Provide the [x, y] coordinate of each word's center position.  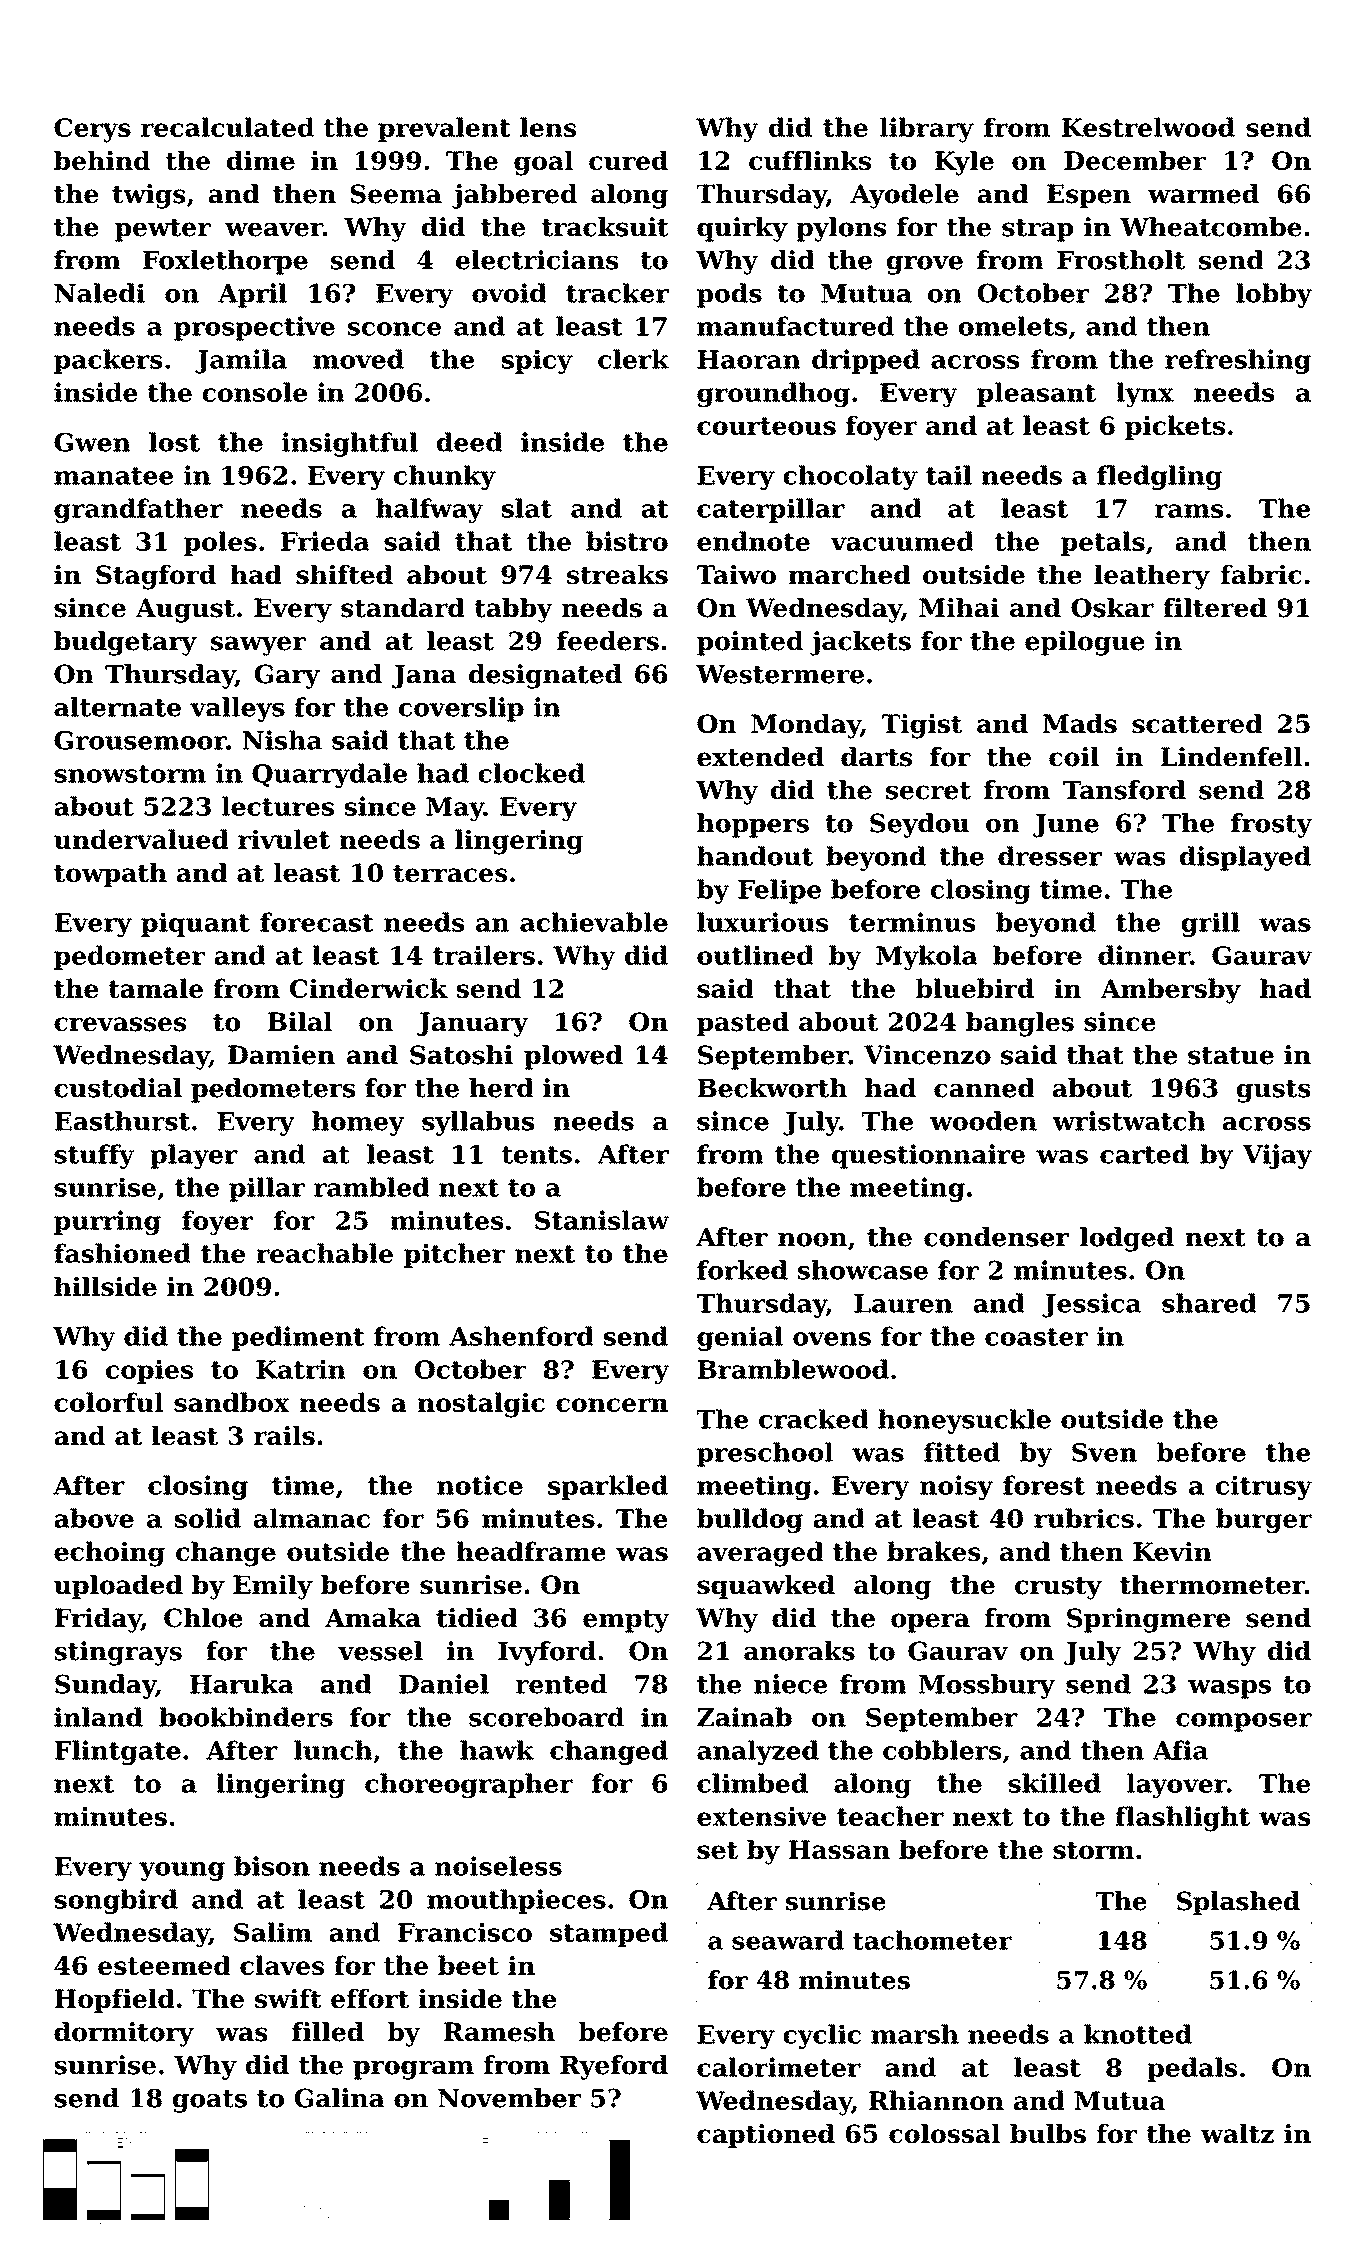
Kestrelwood [1148, 127]
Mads [1080, 723]
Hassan [839, 1849]
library [927, 130]
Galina [340, 2098]
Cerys [92, 130]
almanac [312, 1518]
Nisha [282, 740]
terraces [450, 873]
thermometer [1212, 1585]
